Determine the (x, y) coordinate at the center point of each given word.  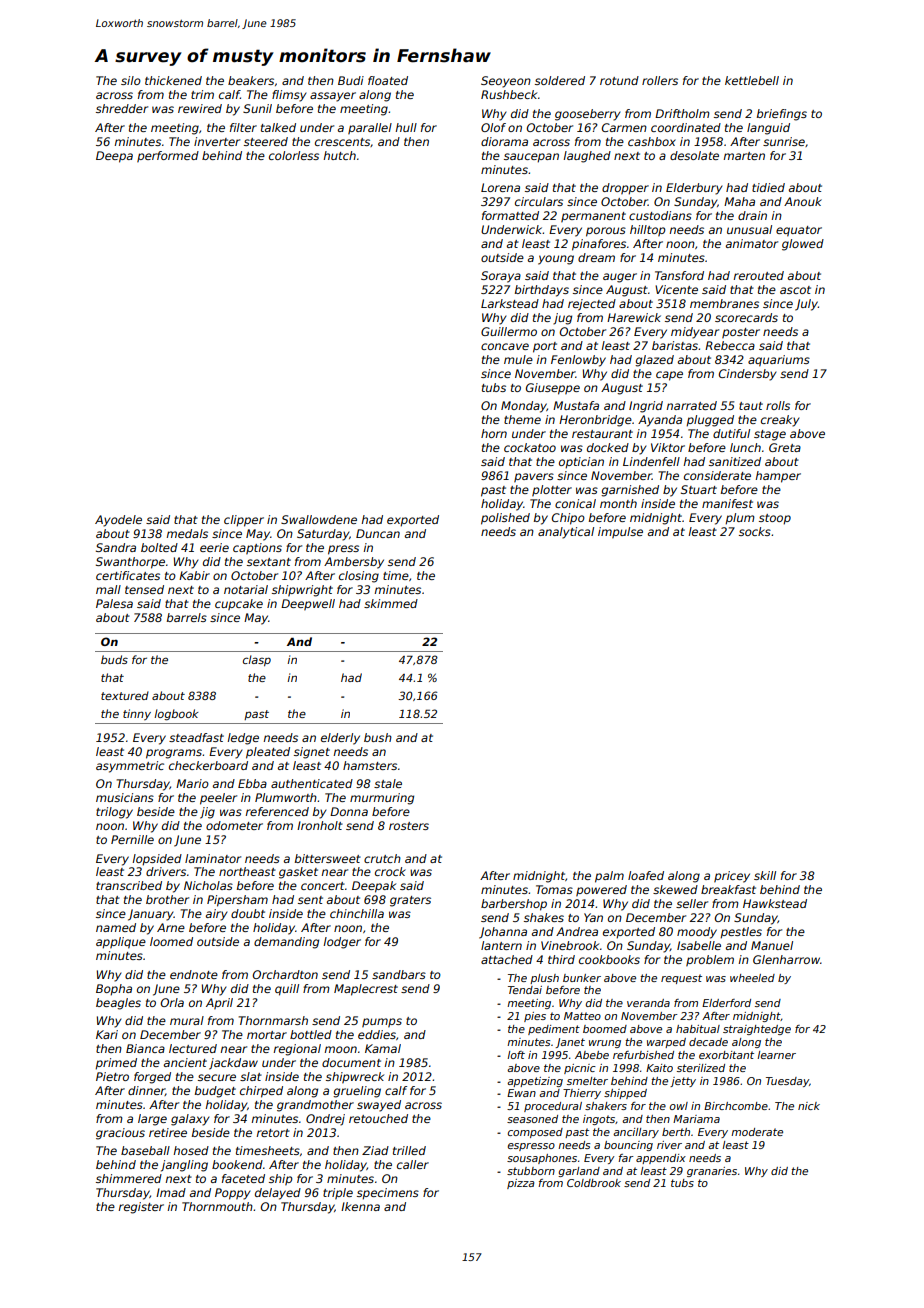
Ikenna (360, 1206)
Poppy (233, 1194)
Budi (351, 80)
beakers (251, 80)
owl (679, 1106)
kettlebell (752, 80)
